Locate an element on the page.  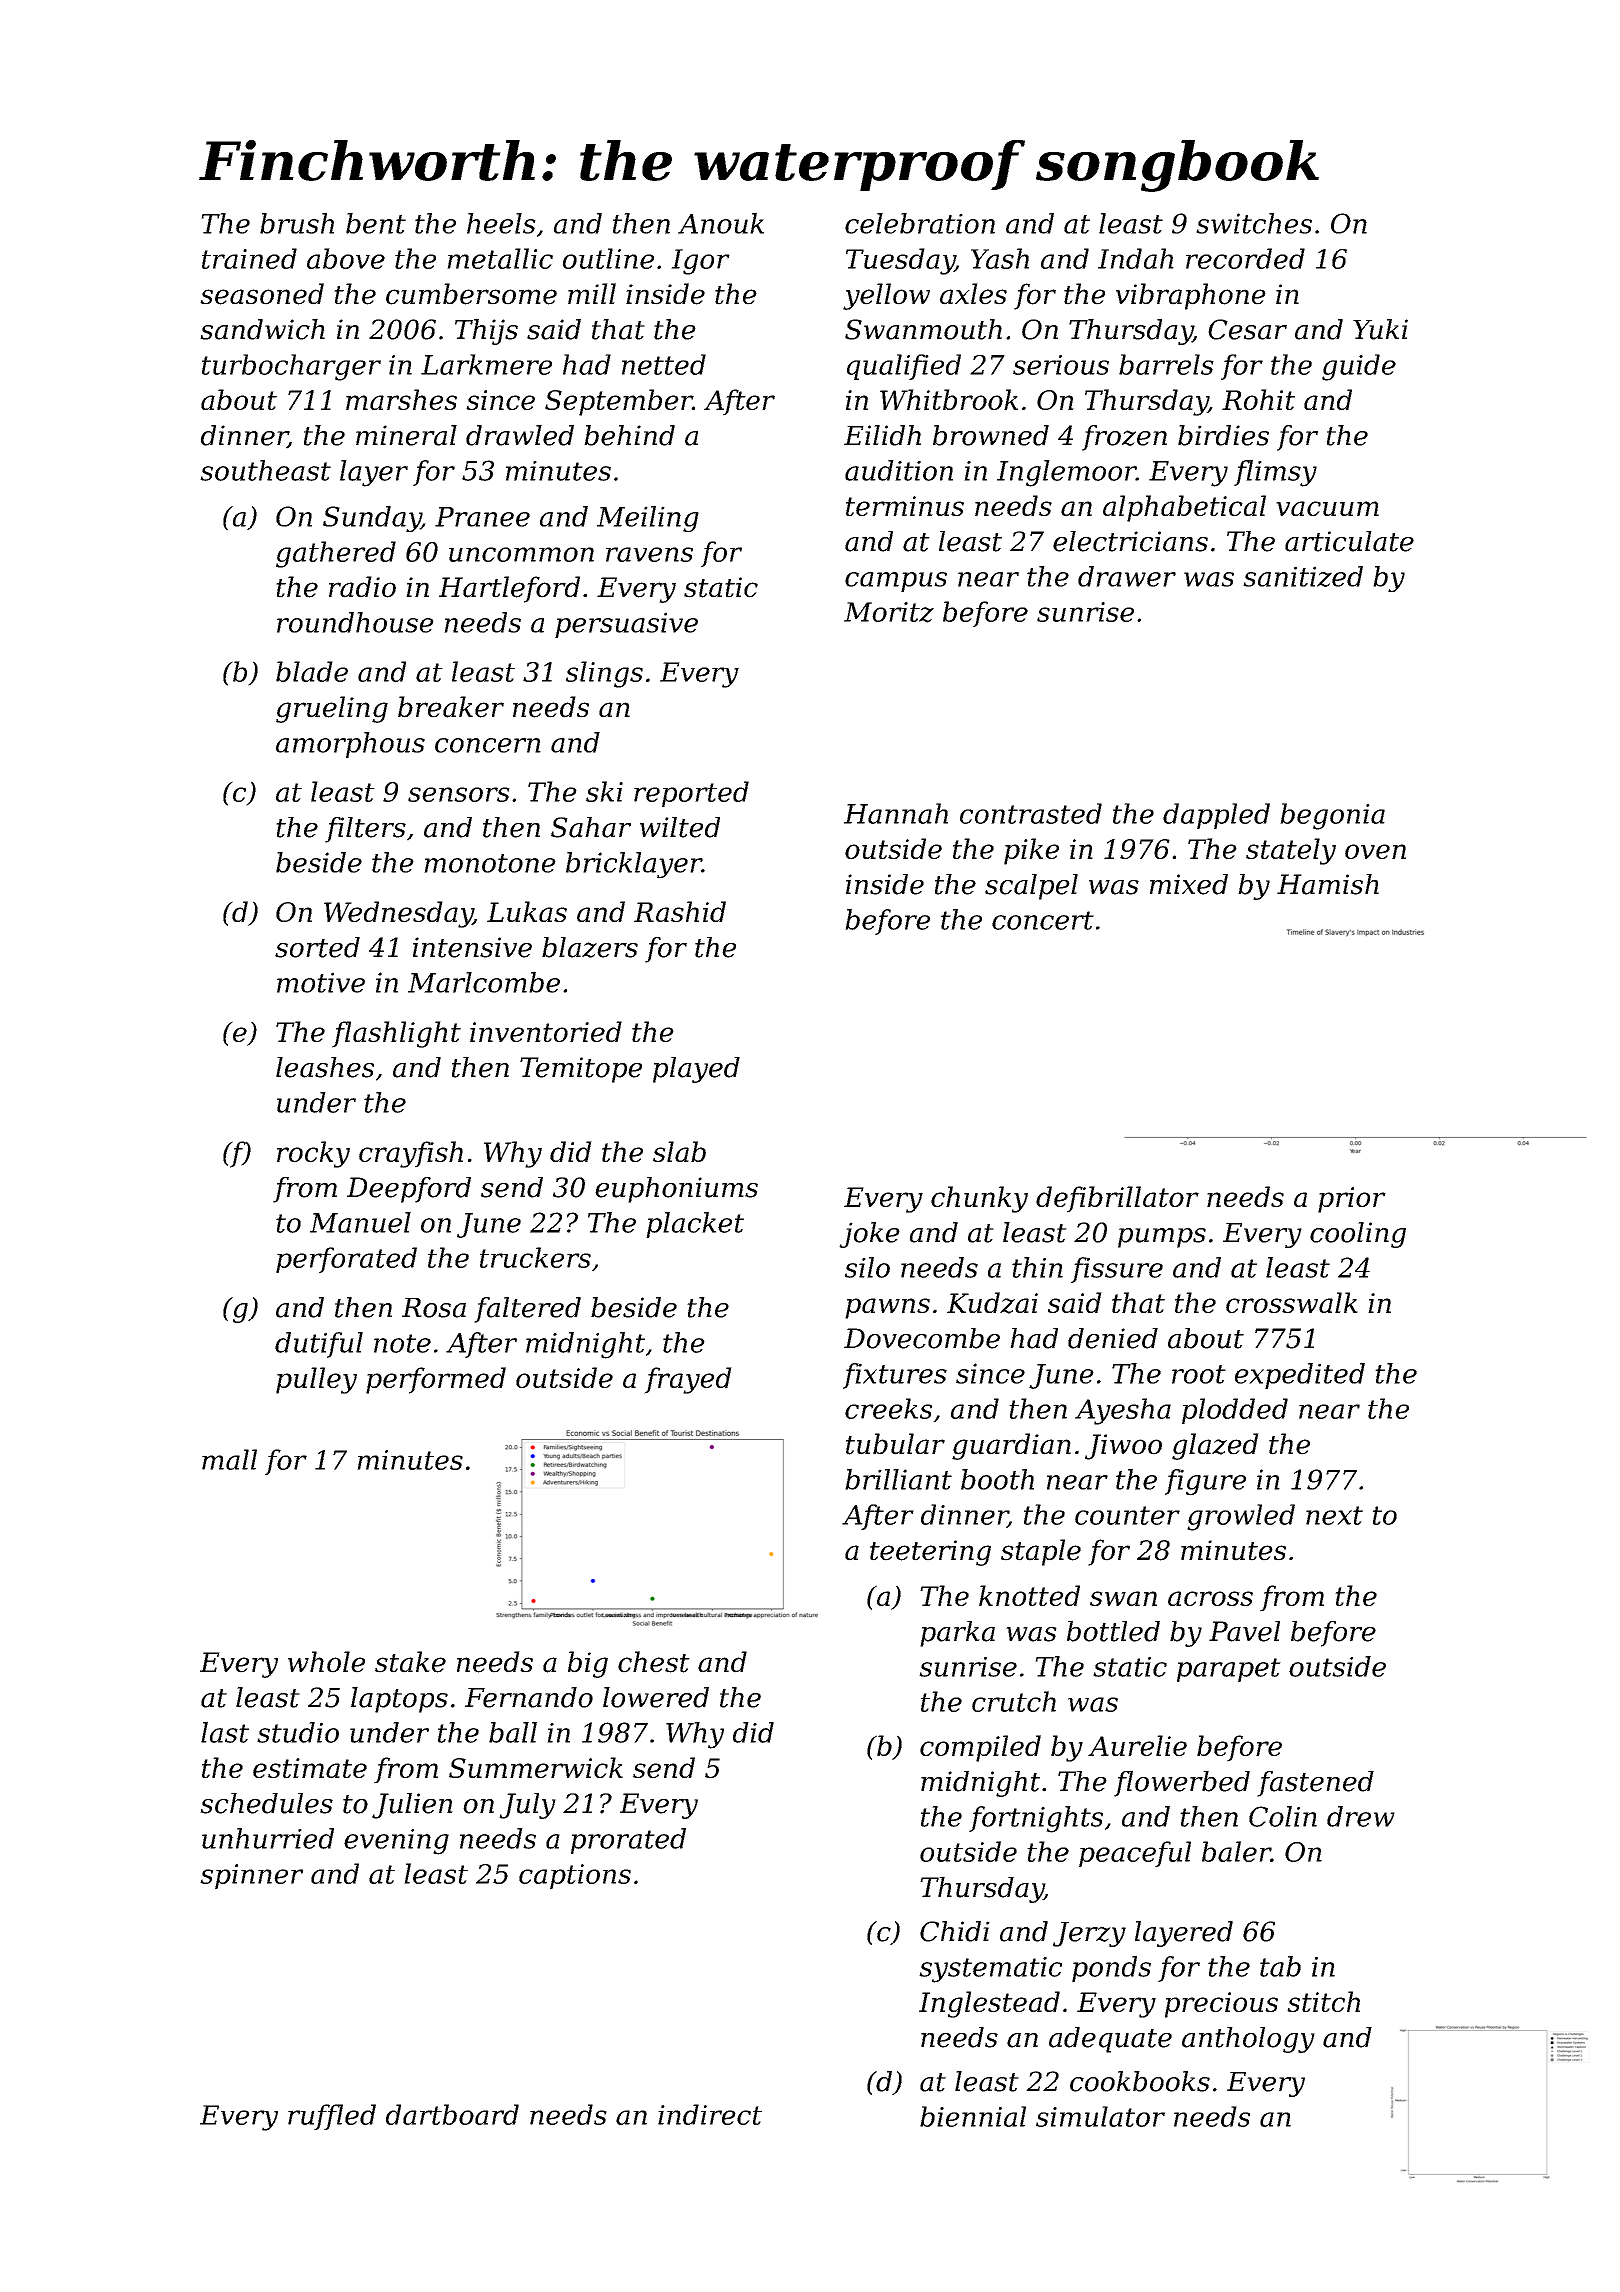
dutiful is located at coordinates (319, 1345).
